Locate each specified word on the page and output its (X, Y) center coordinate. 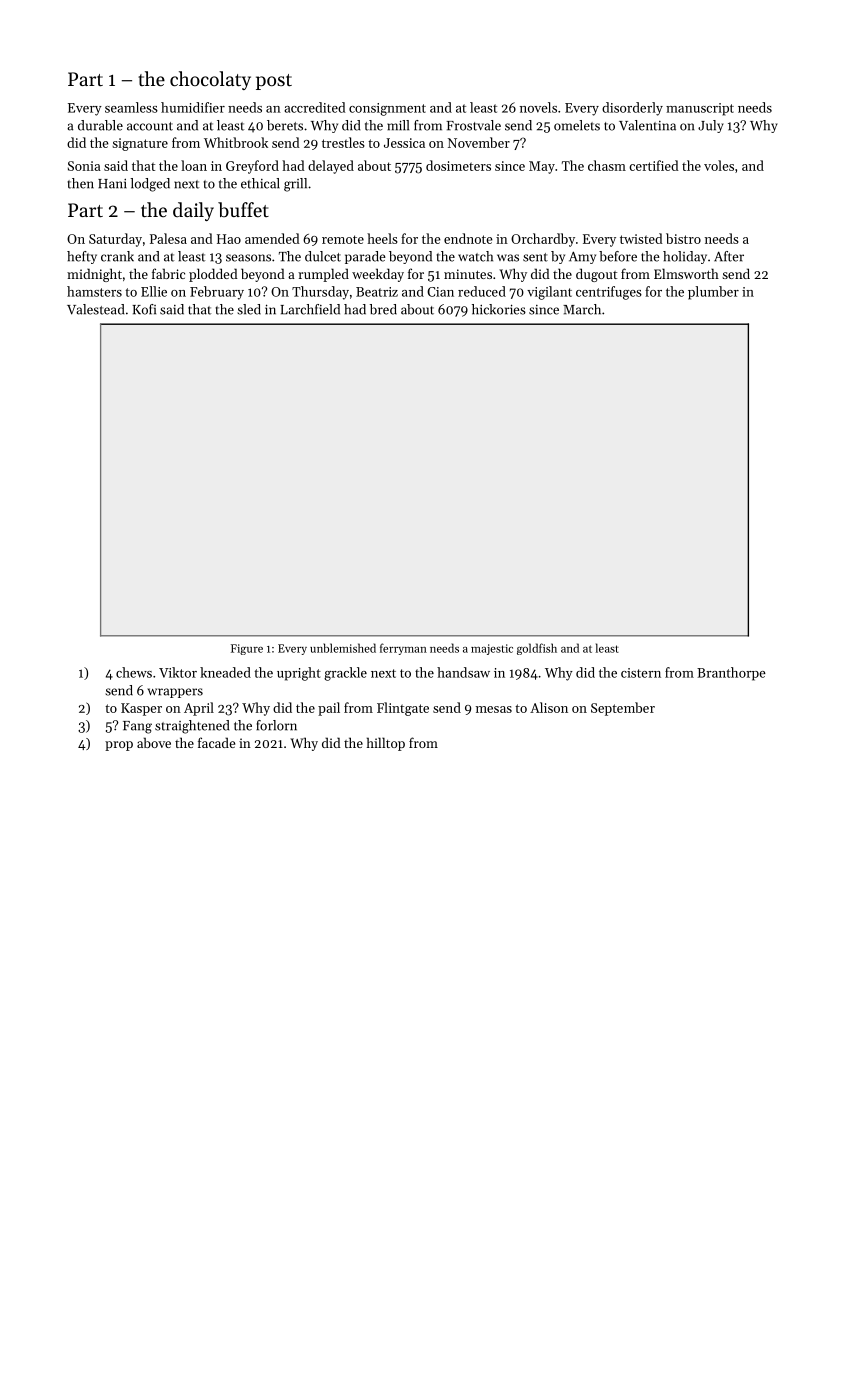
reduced (482, 291)
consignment (387, 109)
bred (383, 309)
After (729, 256)
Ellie (154, 291)
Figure (247, 649)
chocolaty (210, 80)
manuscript (700, 109)
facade (216, 742)
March (582, 309)
